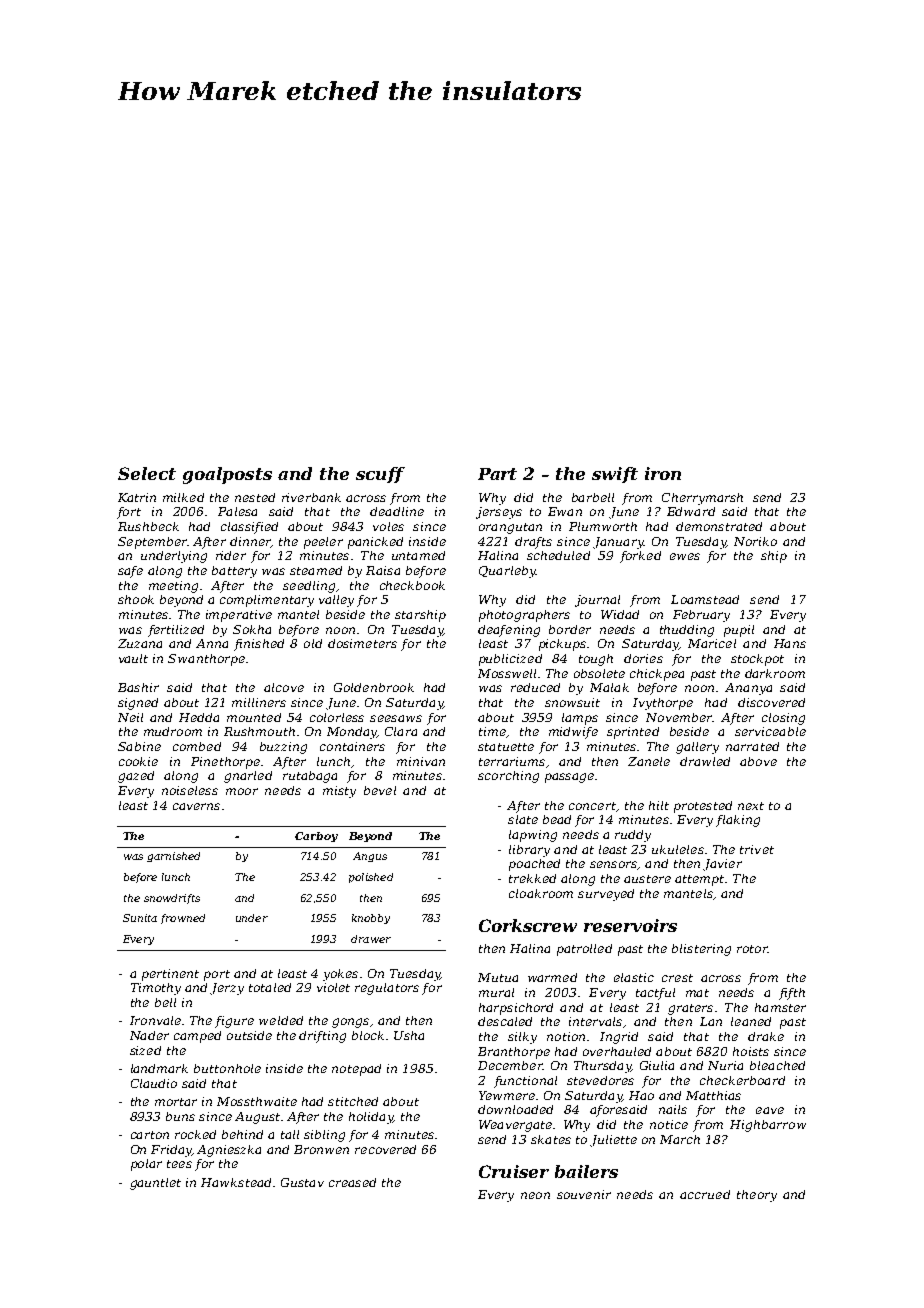 The image size is (924, 1308). I want to click on recovered, so click(385, 1149).
